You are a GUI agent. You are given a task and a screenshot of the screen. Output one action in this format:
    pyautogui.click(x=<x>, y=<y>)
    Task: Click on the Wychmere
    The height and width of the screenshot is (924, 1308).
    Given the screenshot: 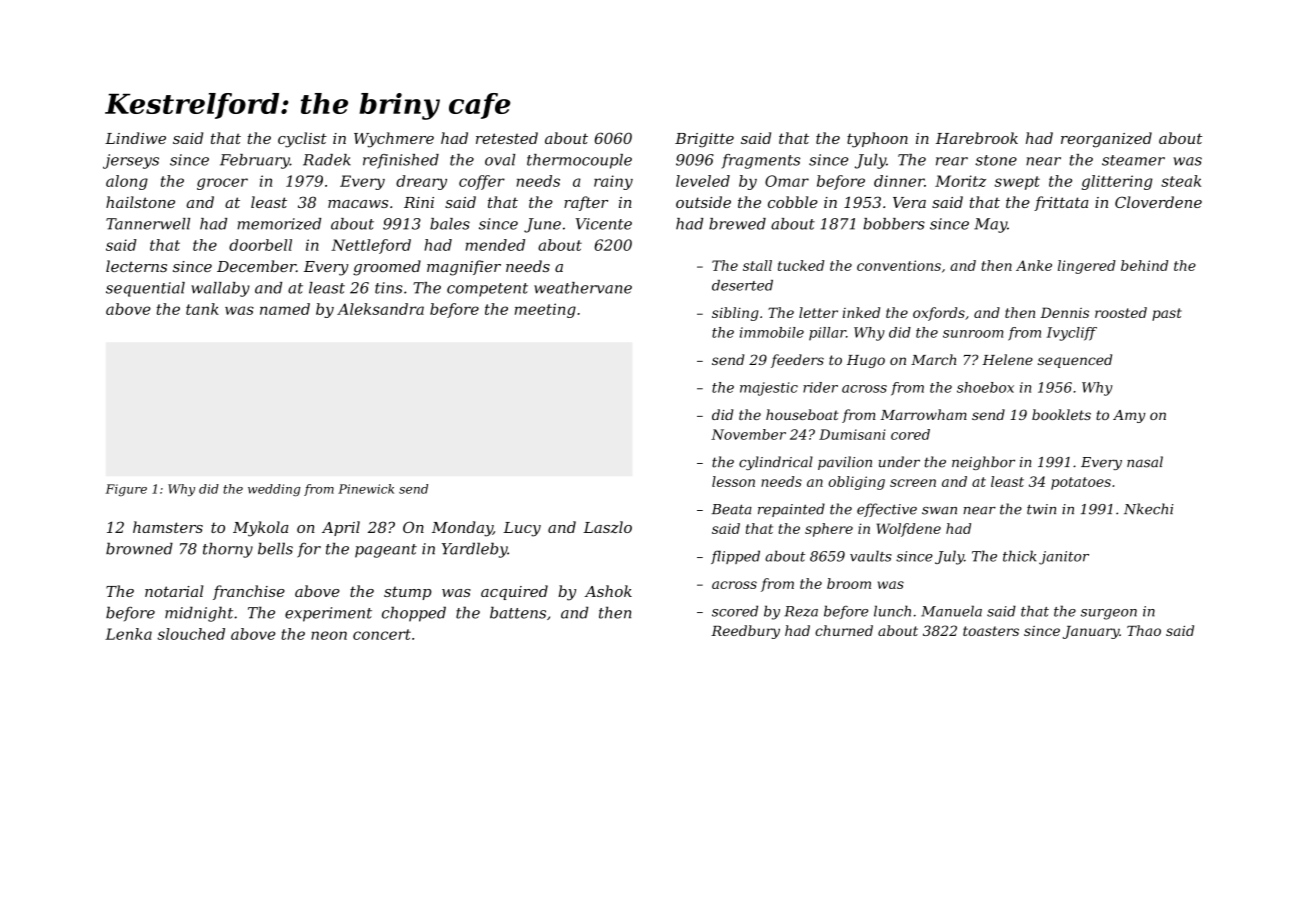 What is the action you would take?
    pyautogui.click(x=394, y=140)
